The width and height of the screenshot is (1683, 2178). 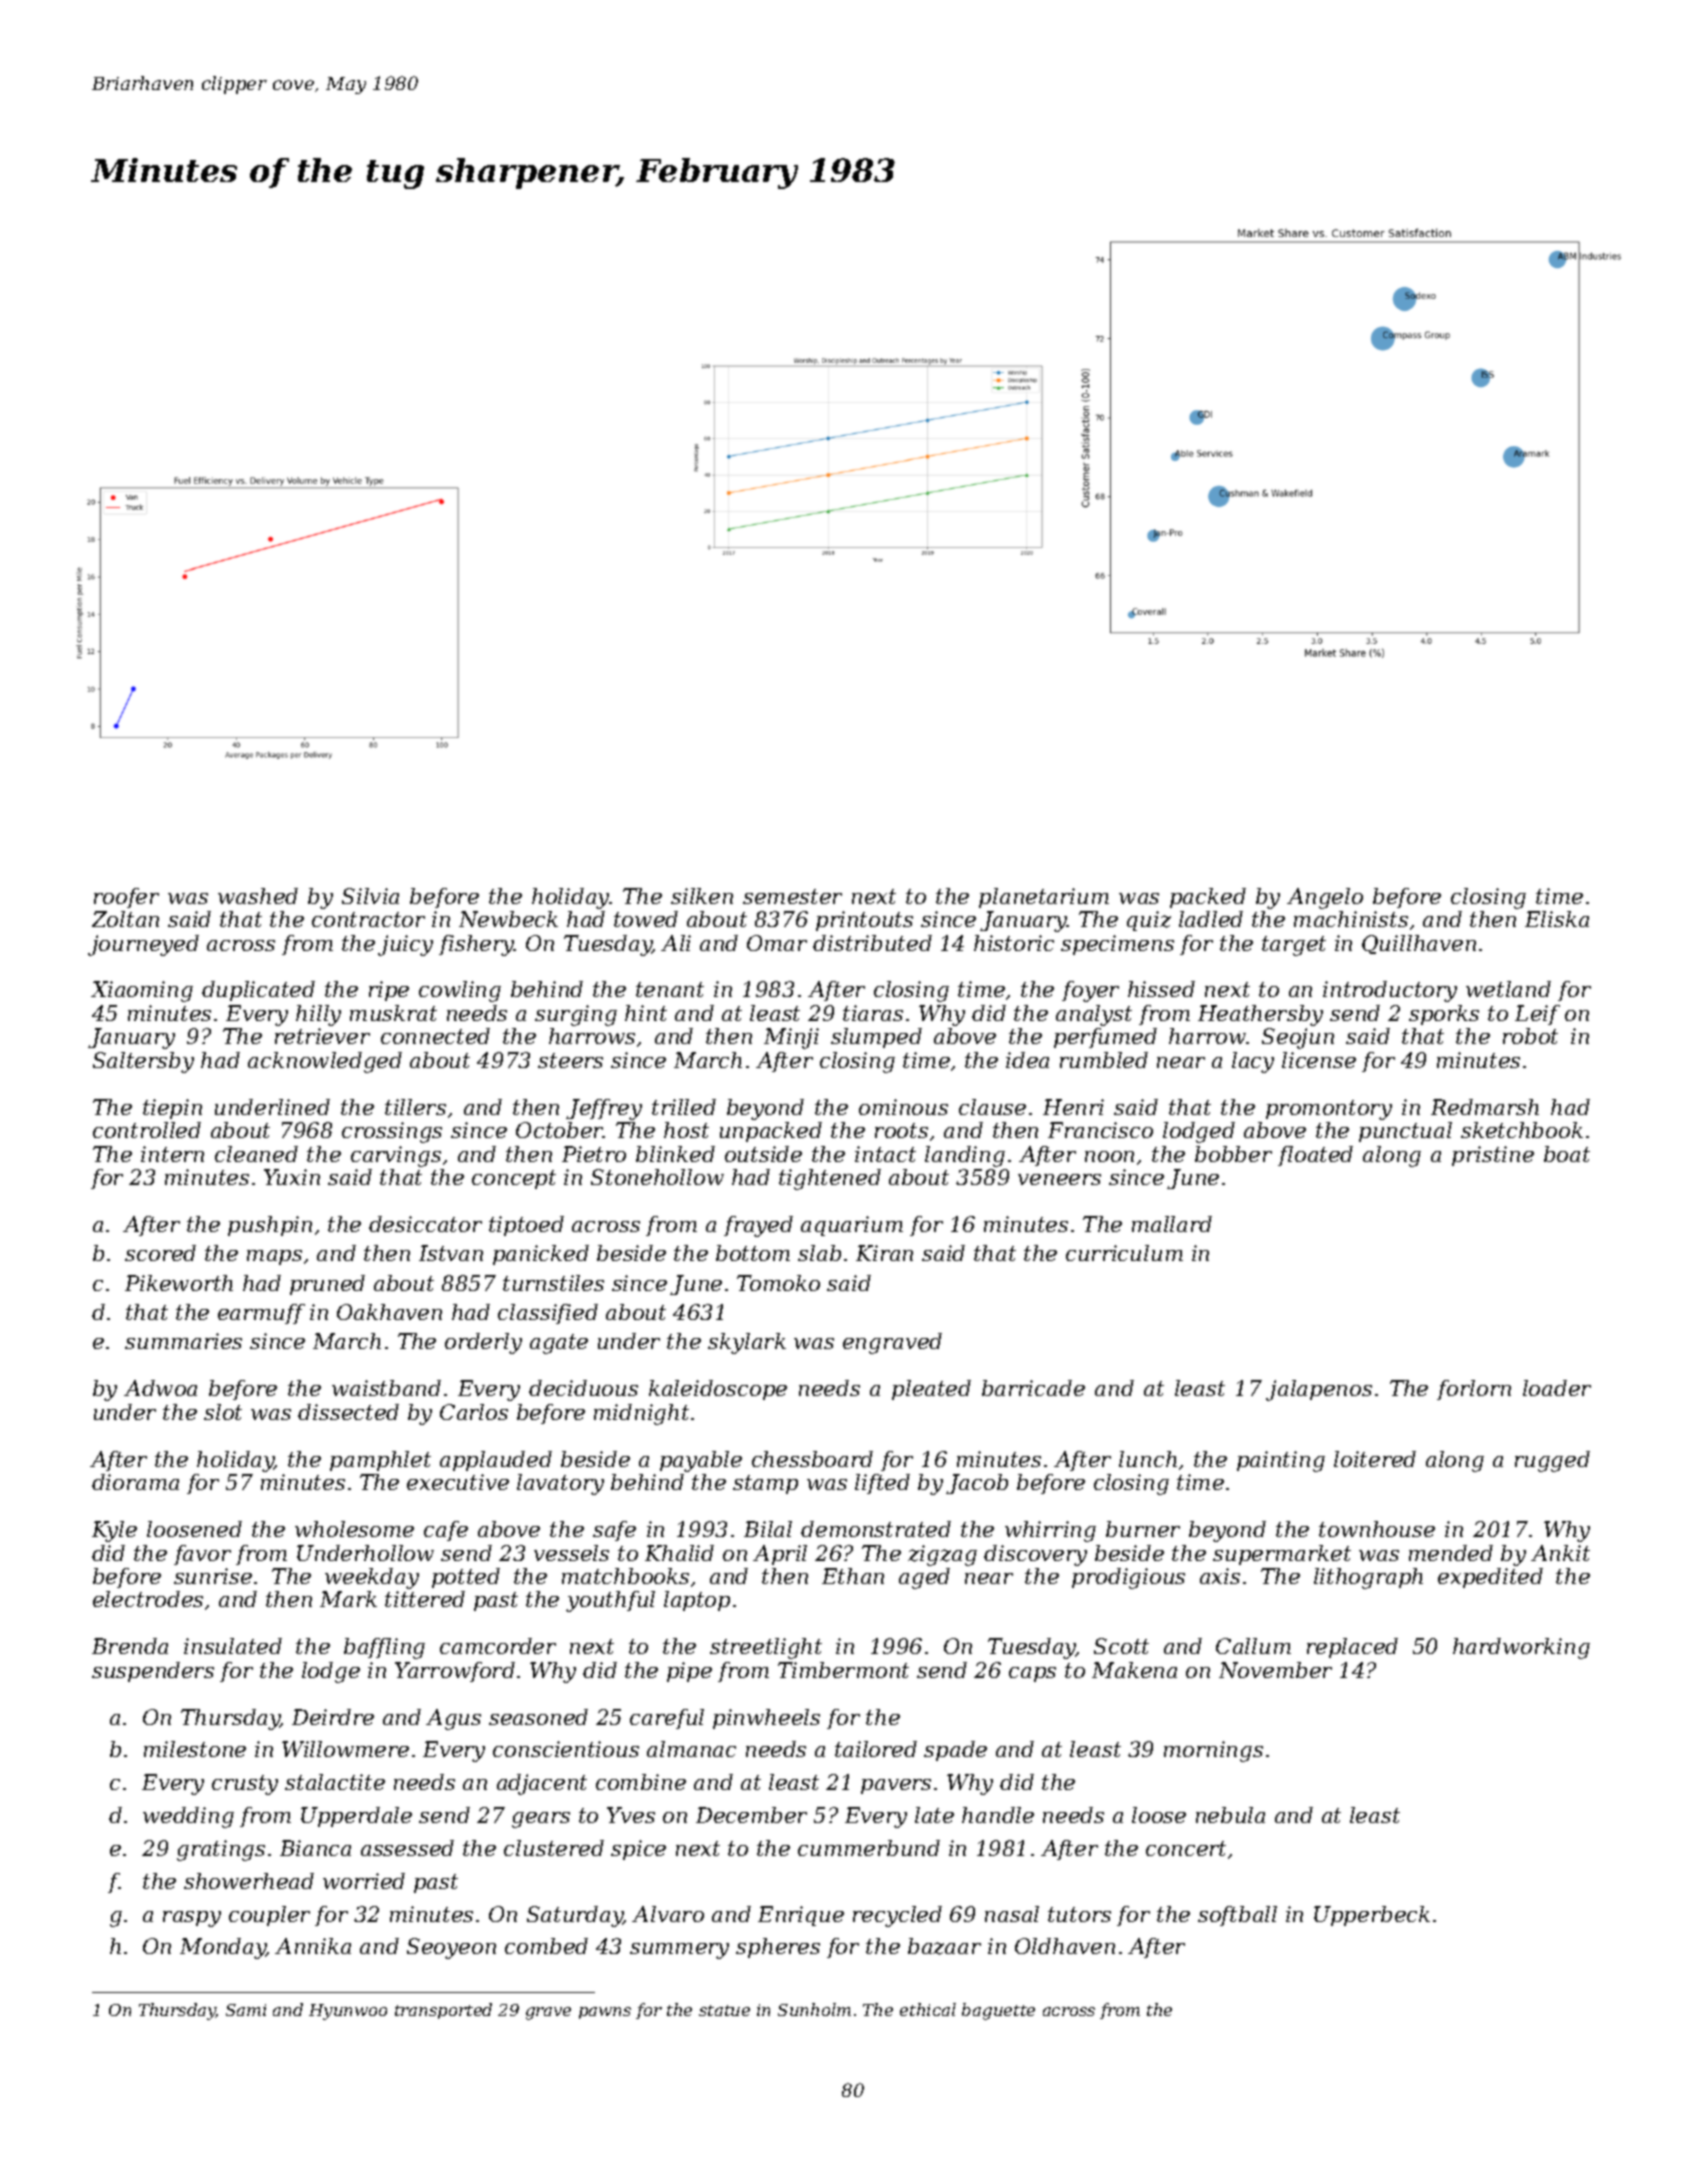 What do you see at coordinates (405, 945) in the screenshot?
I see `juicy` at bounding box center [405, 945].
